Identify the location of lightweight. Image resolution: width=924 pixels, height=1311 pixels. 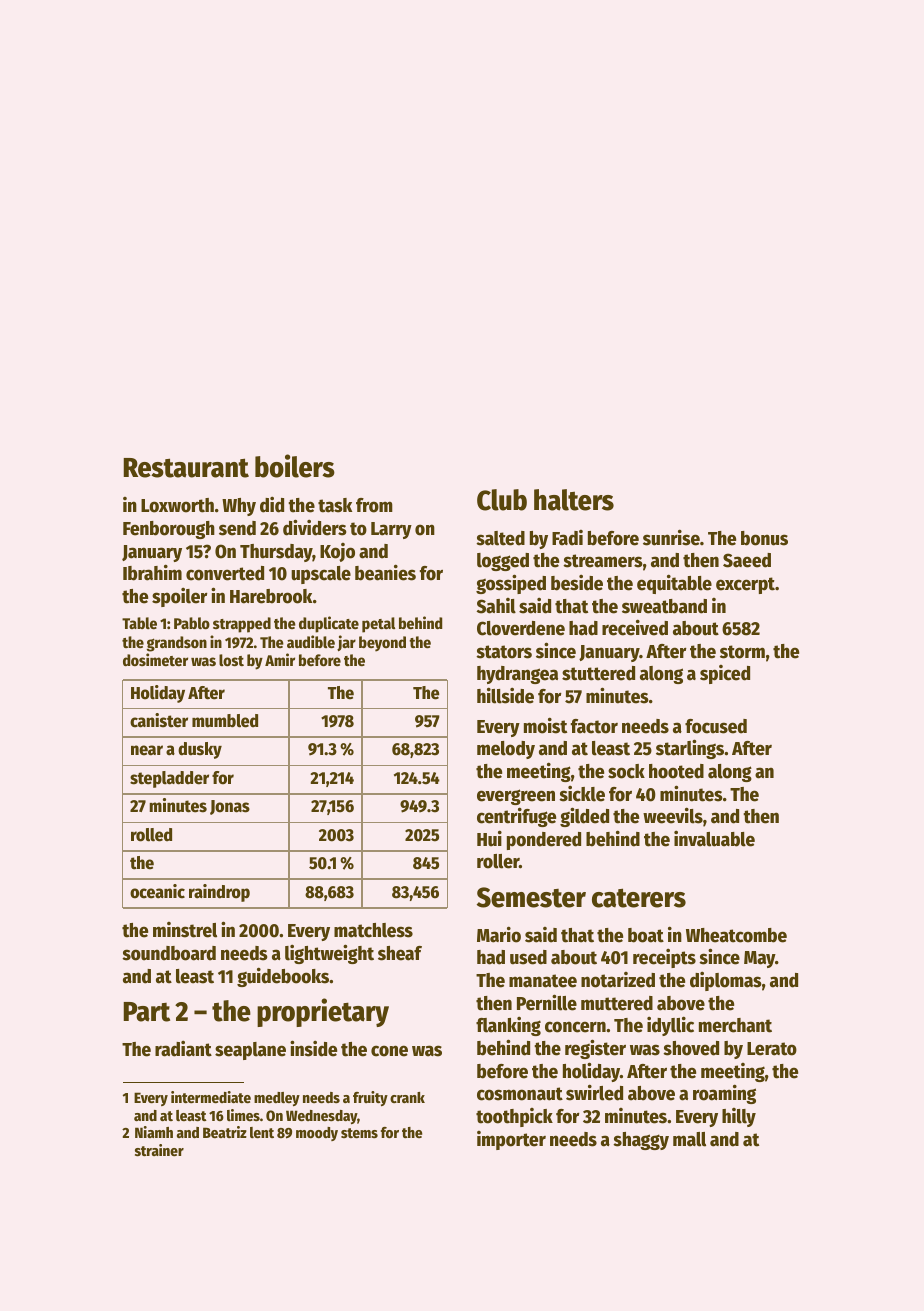
(329, 954).
